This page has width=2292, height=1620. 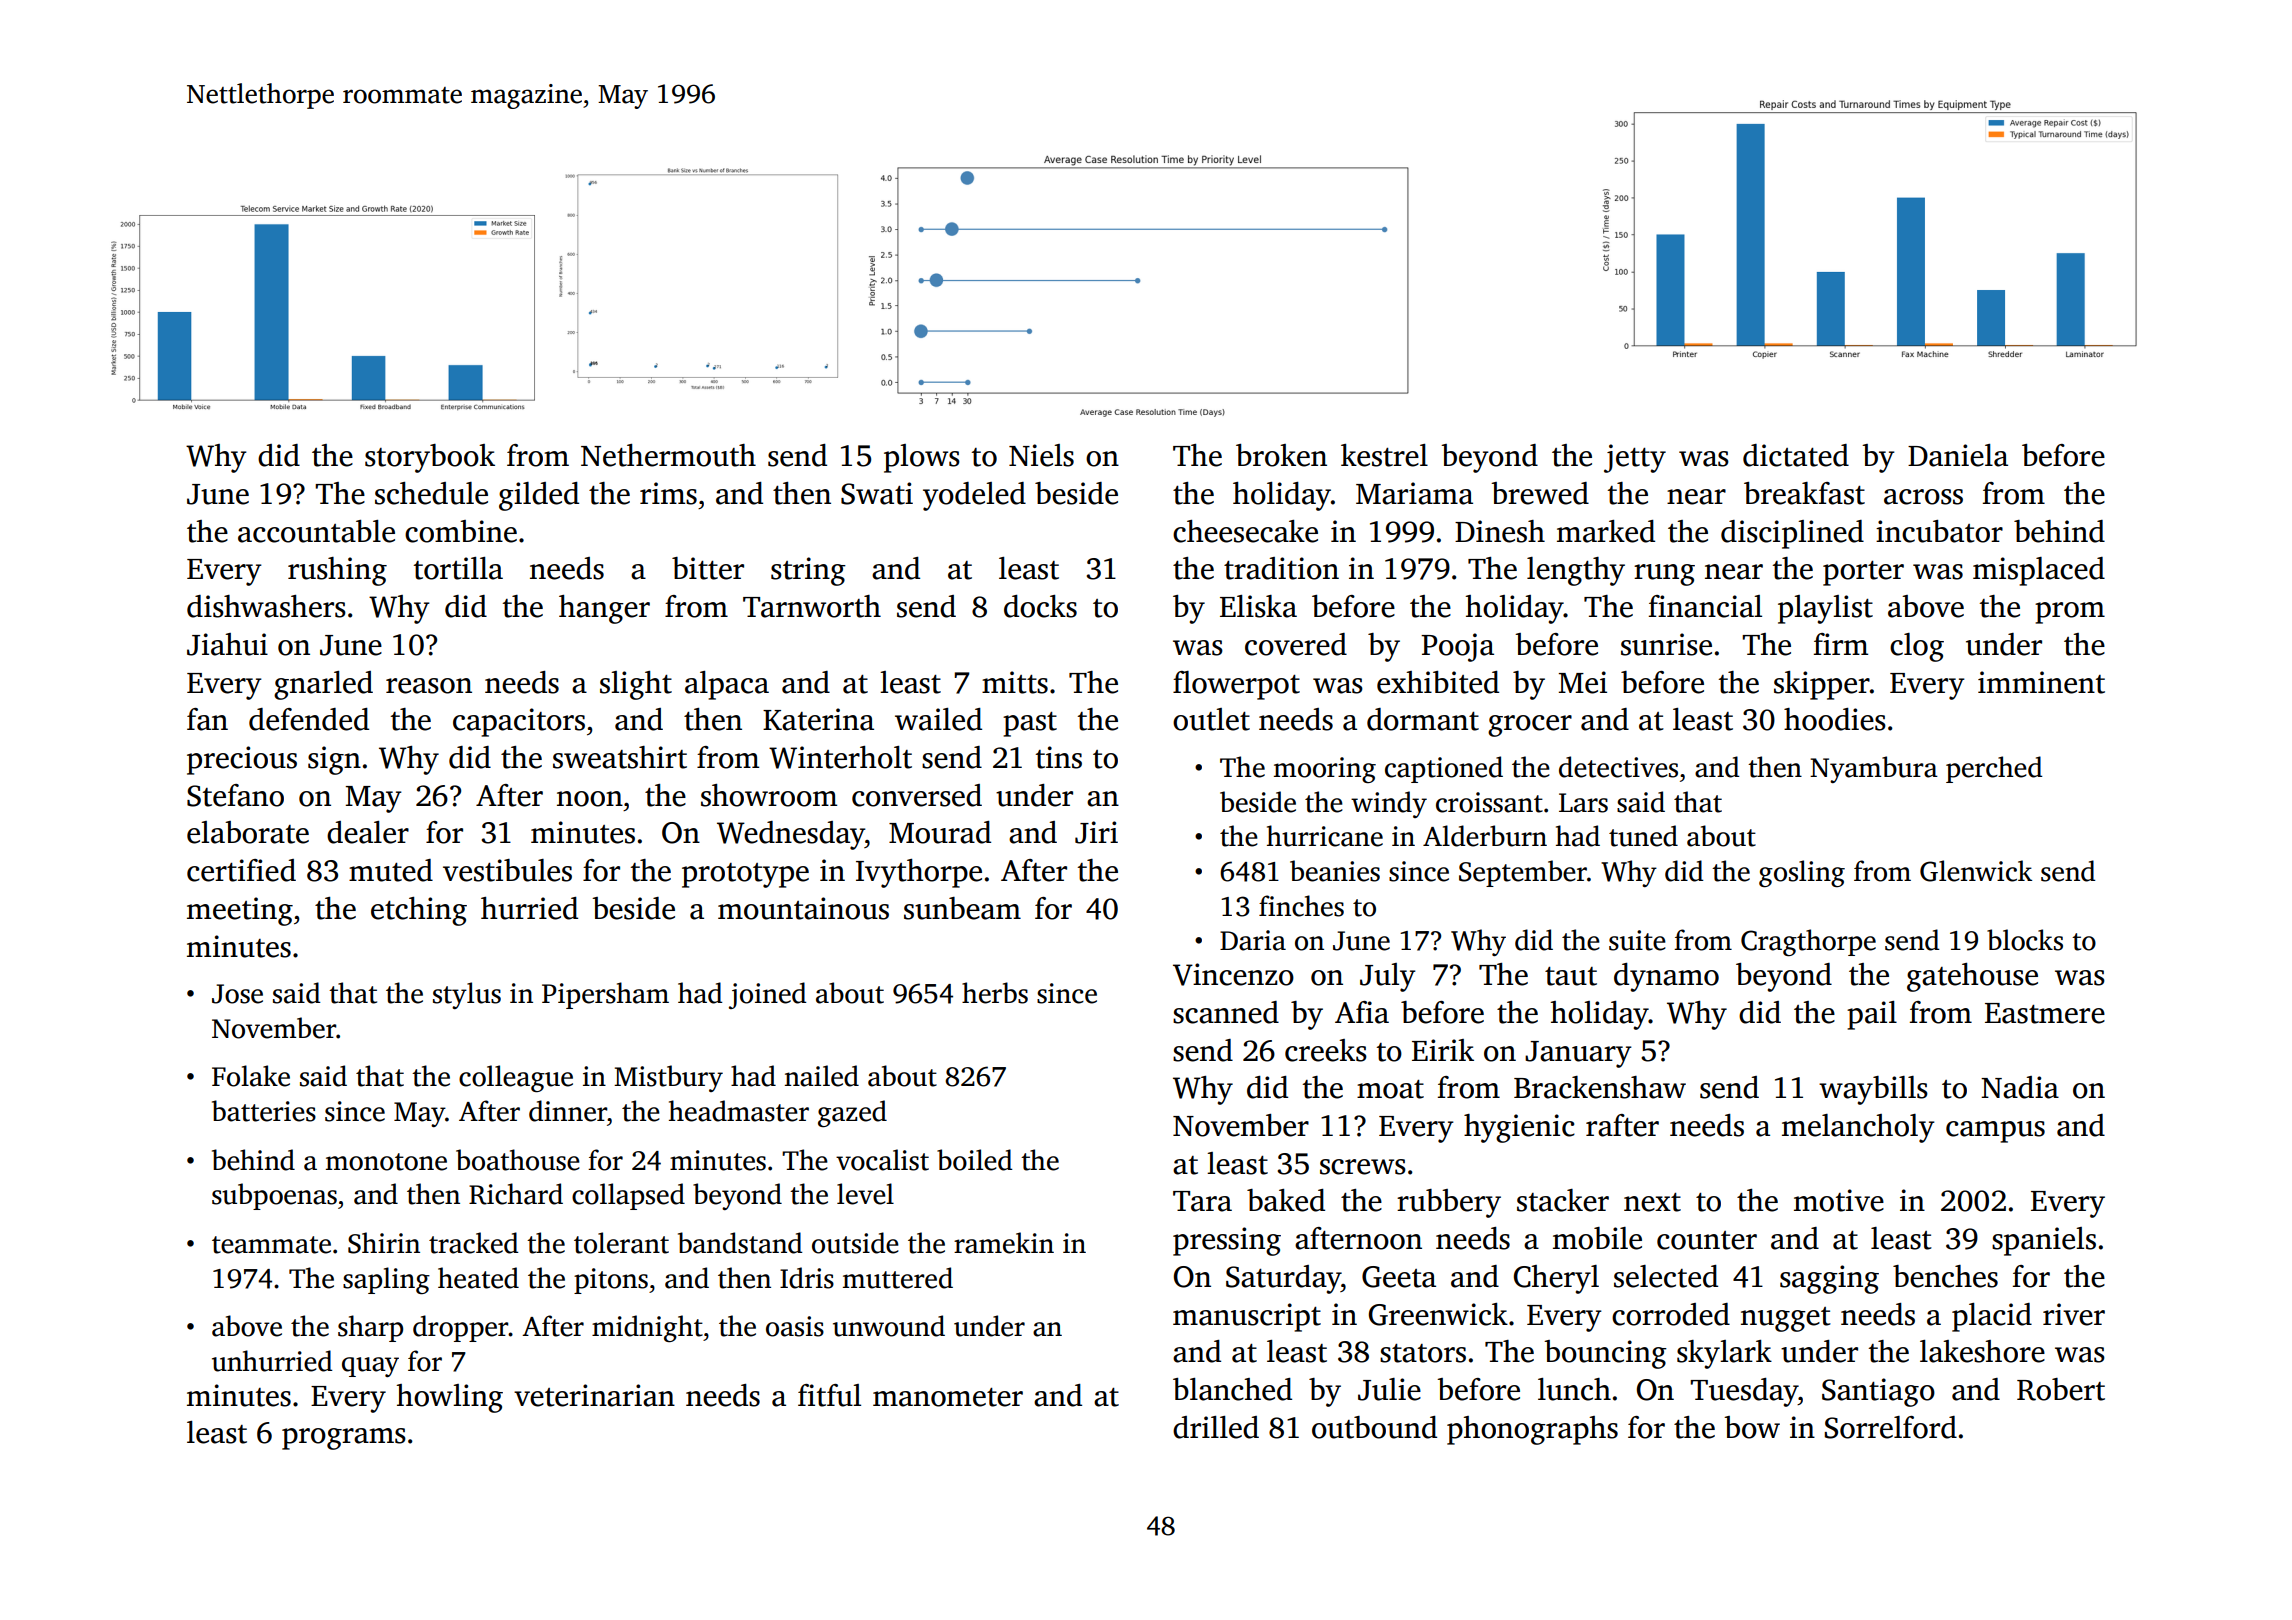 What do you see at coordinates (2074, 1314) in the page?
I see `river` at bounding box center [2074, 1314].
